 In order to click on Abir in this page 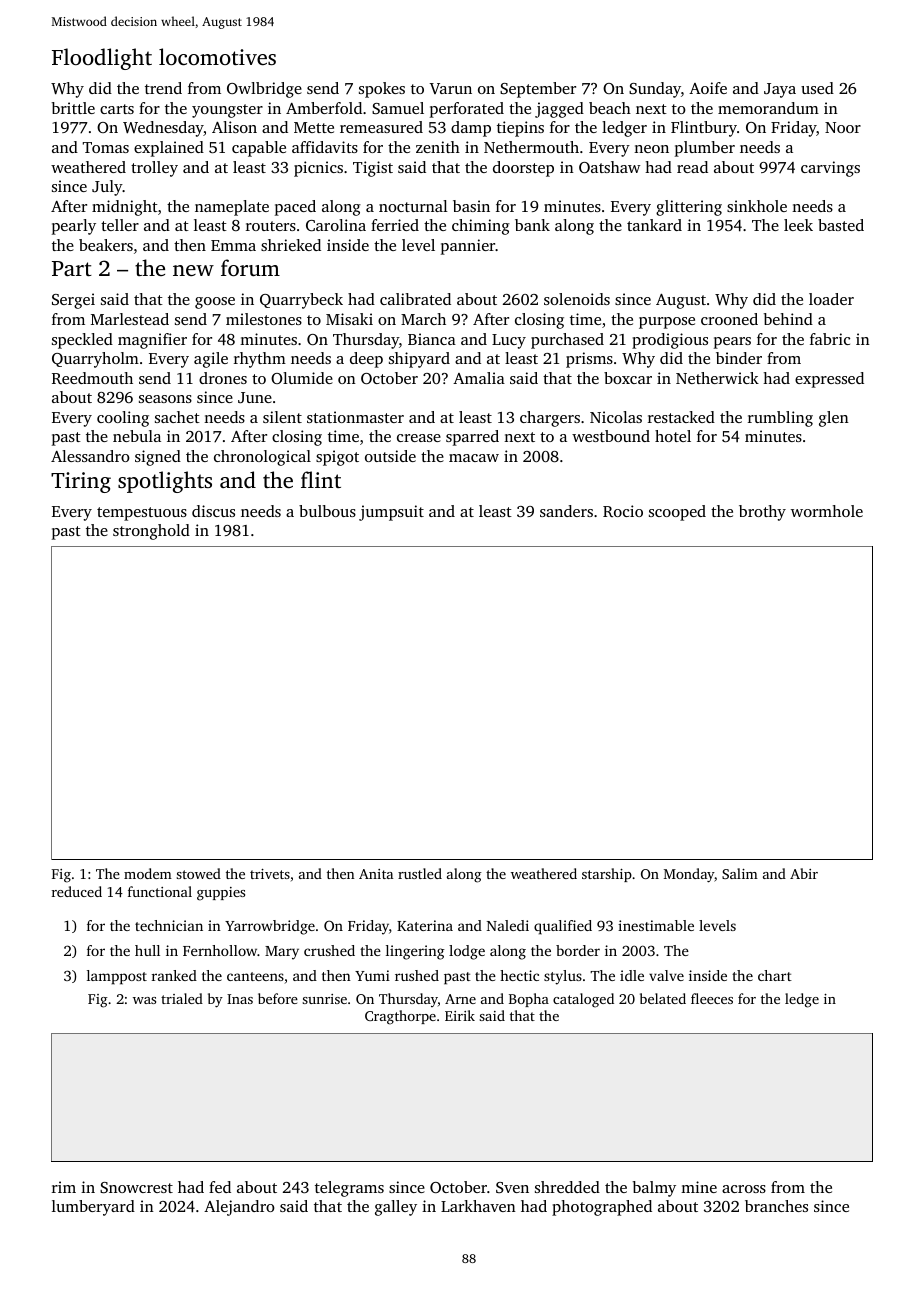, I will do `click(804, 873)`.
